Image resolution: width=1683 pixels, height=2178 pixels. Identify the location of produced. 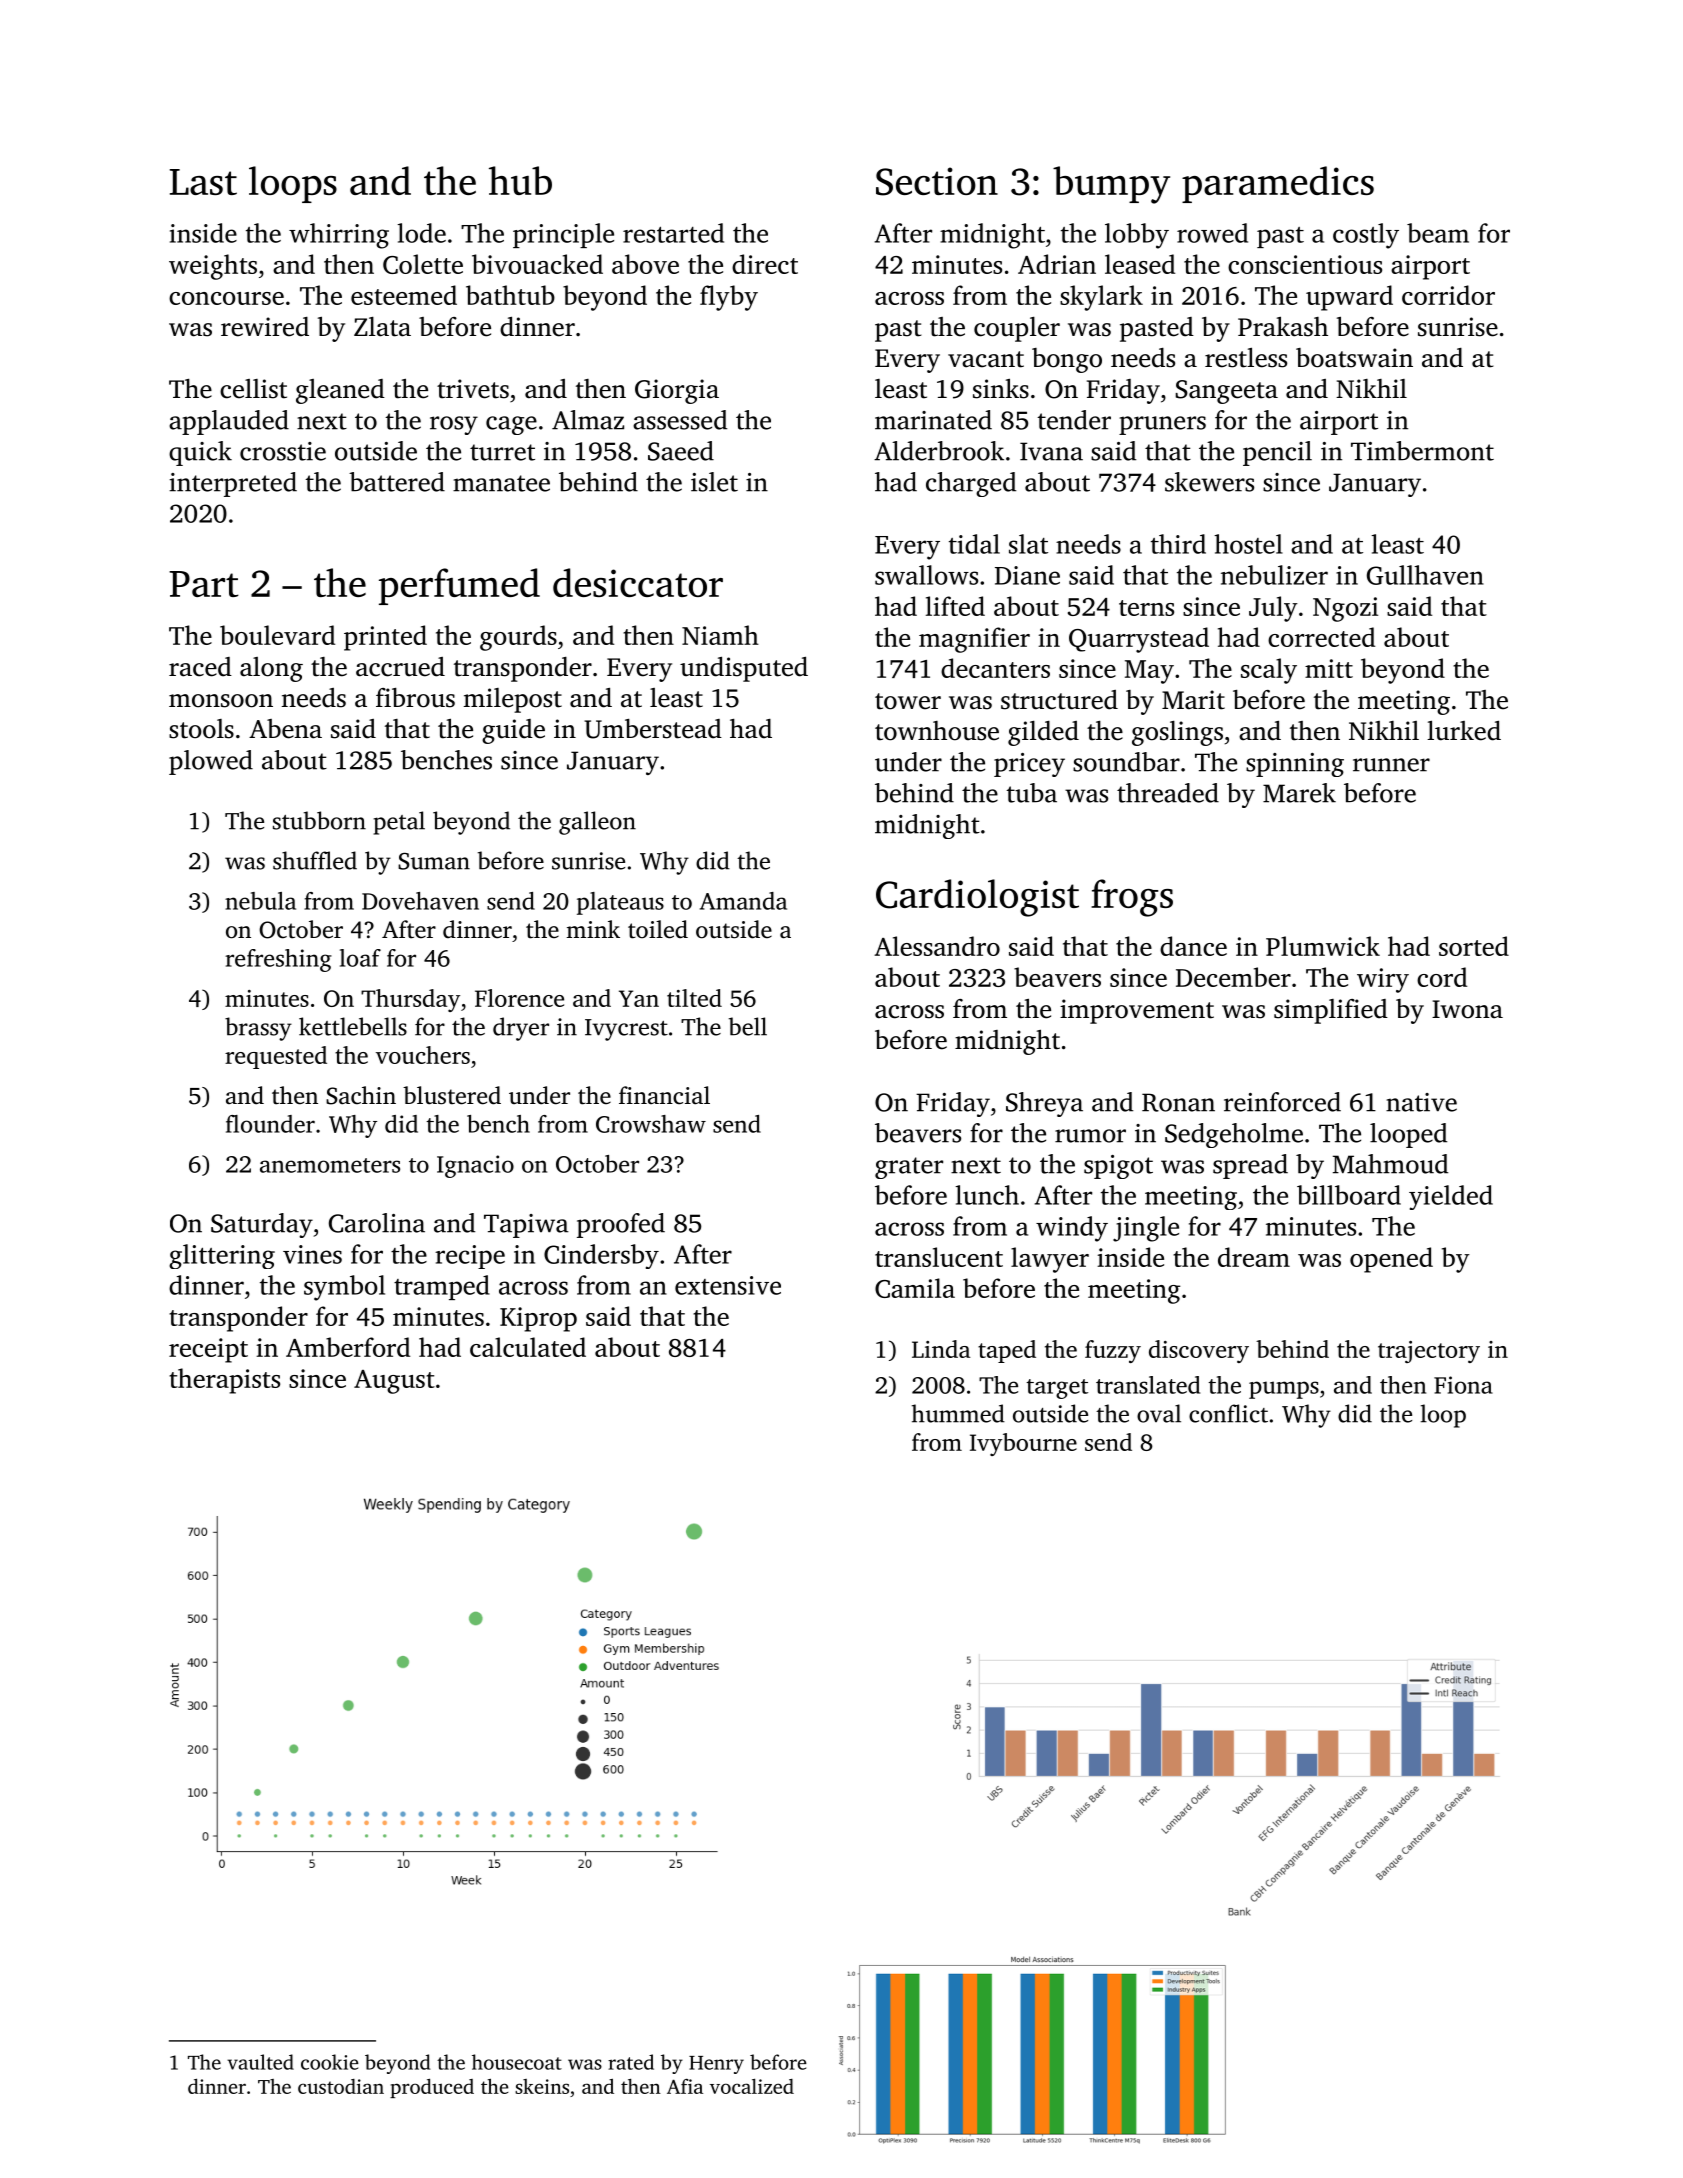
(432, 2088).
